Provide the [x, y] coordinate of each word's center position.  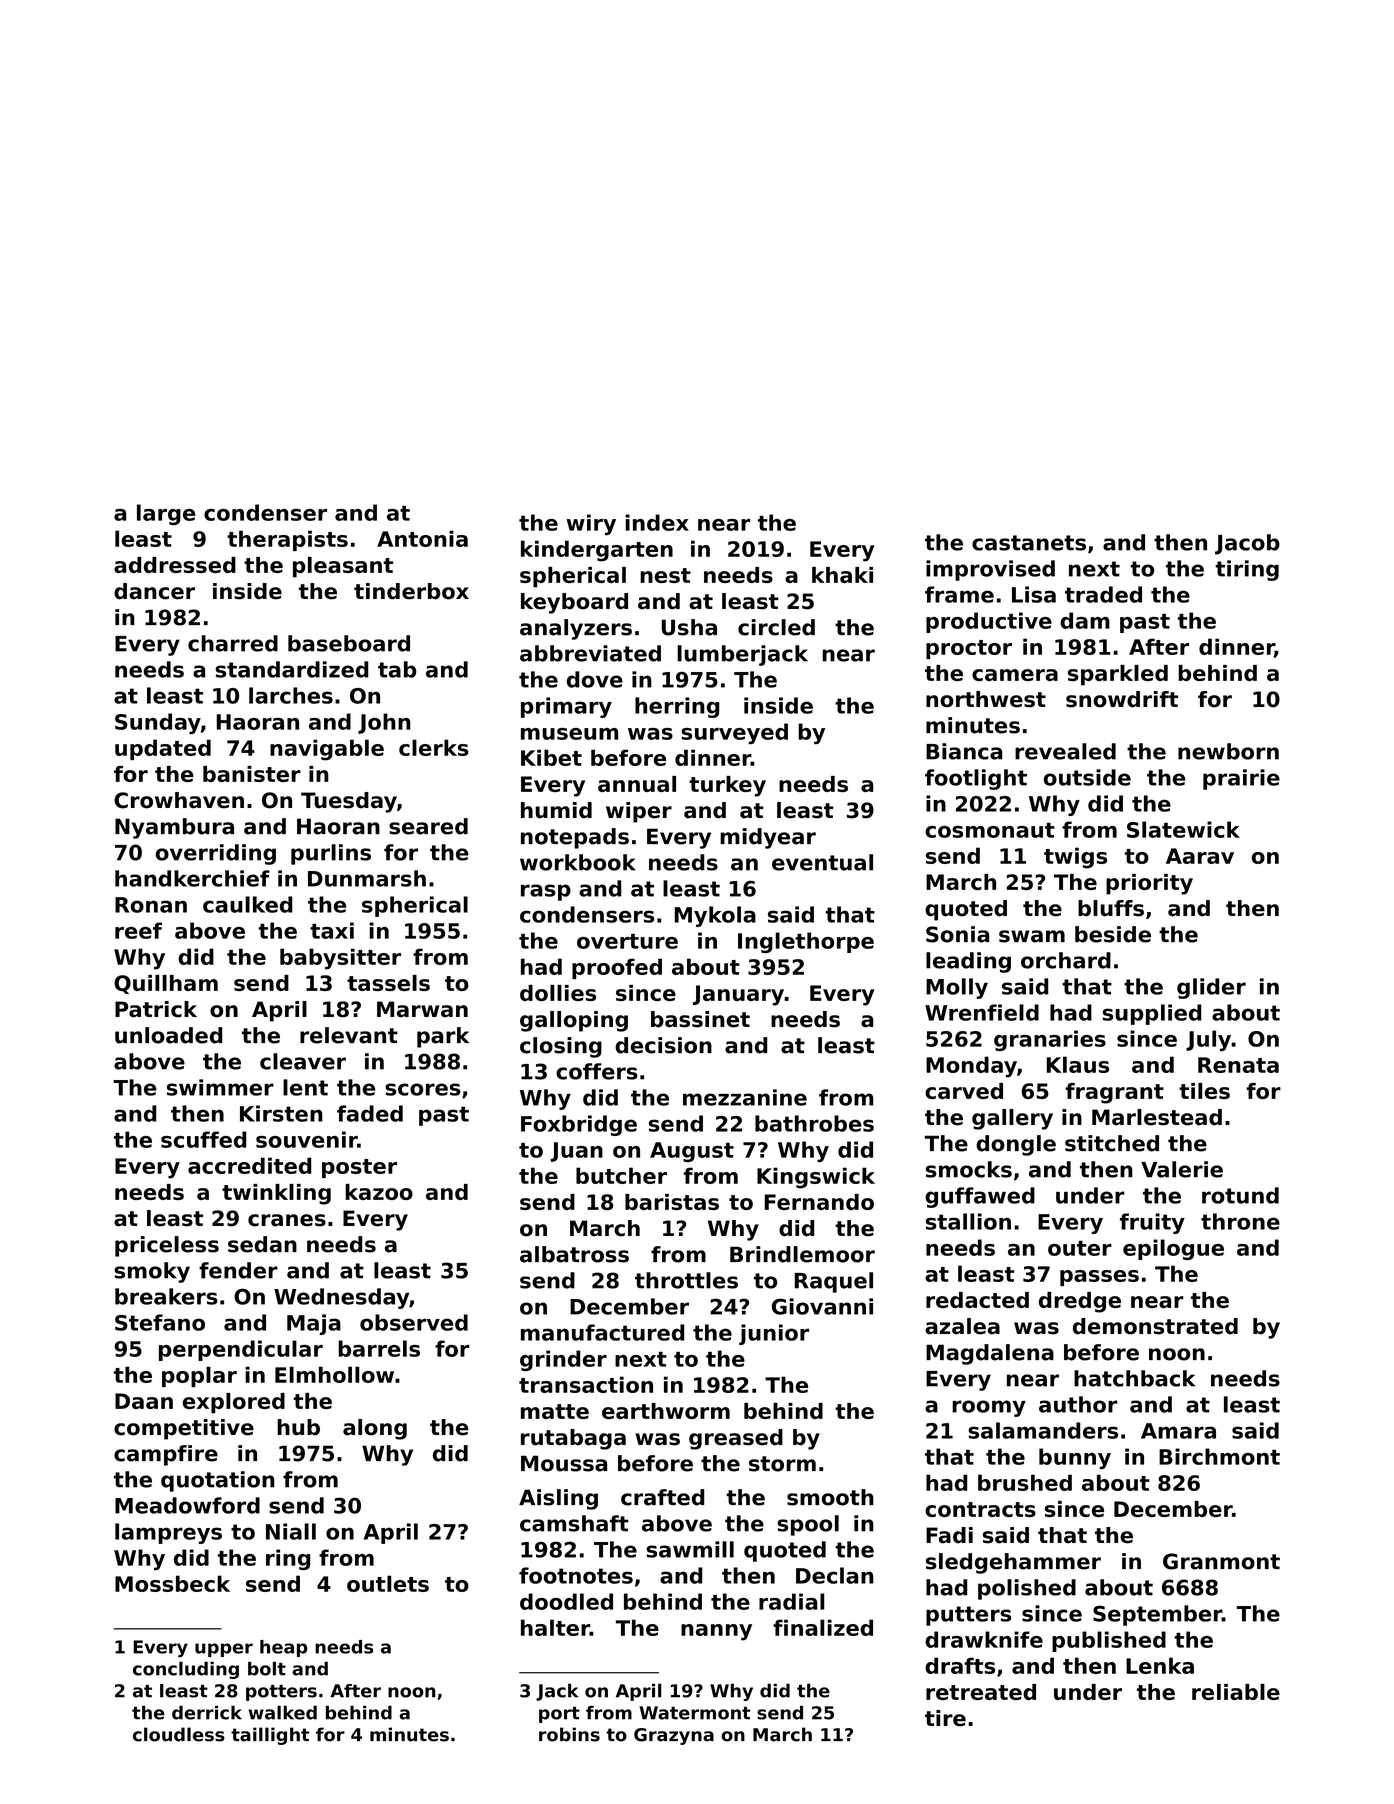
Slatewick [1183, 829]
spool [808, 1525]
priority [1149, 884]
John [384, 723]
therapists [287, 540]
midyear [768, 838]
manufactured [602, 1332]
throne [1240, 1221]
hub [298, 1427]
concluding [186, 1670]
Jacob [1247, 544]
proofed [617, 968]
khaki [842, 575]
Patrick [156, 1009]
